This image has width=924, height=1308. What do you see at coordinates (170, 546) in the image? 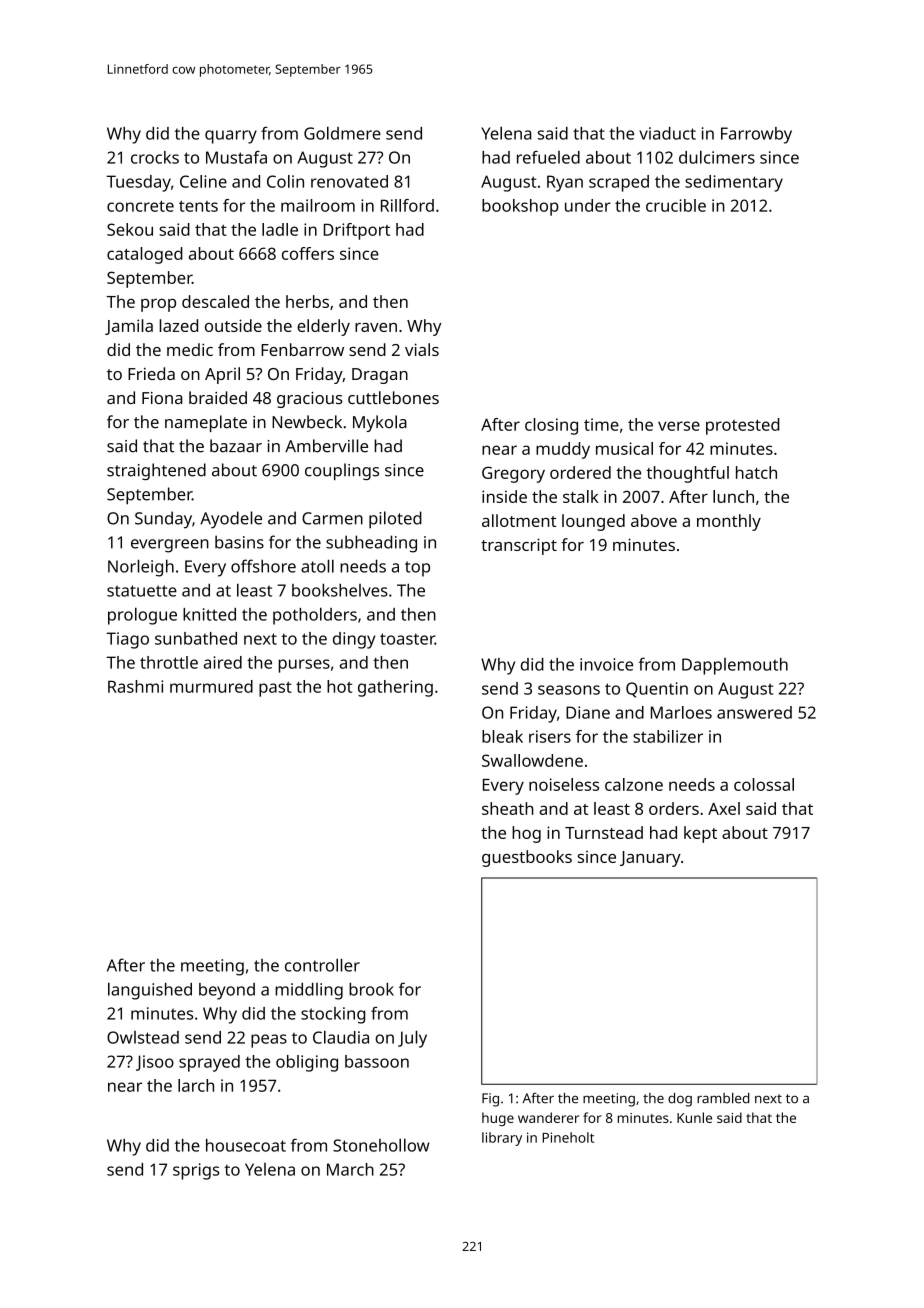
I see `evergreen` at bounding box center [170, 546].
